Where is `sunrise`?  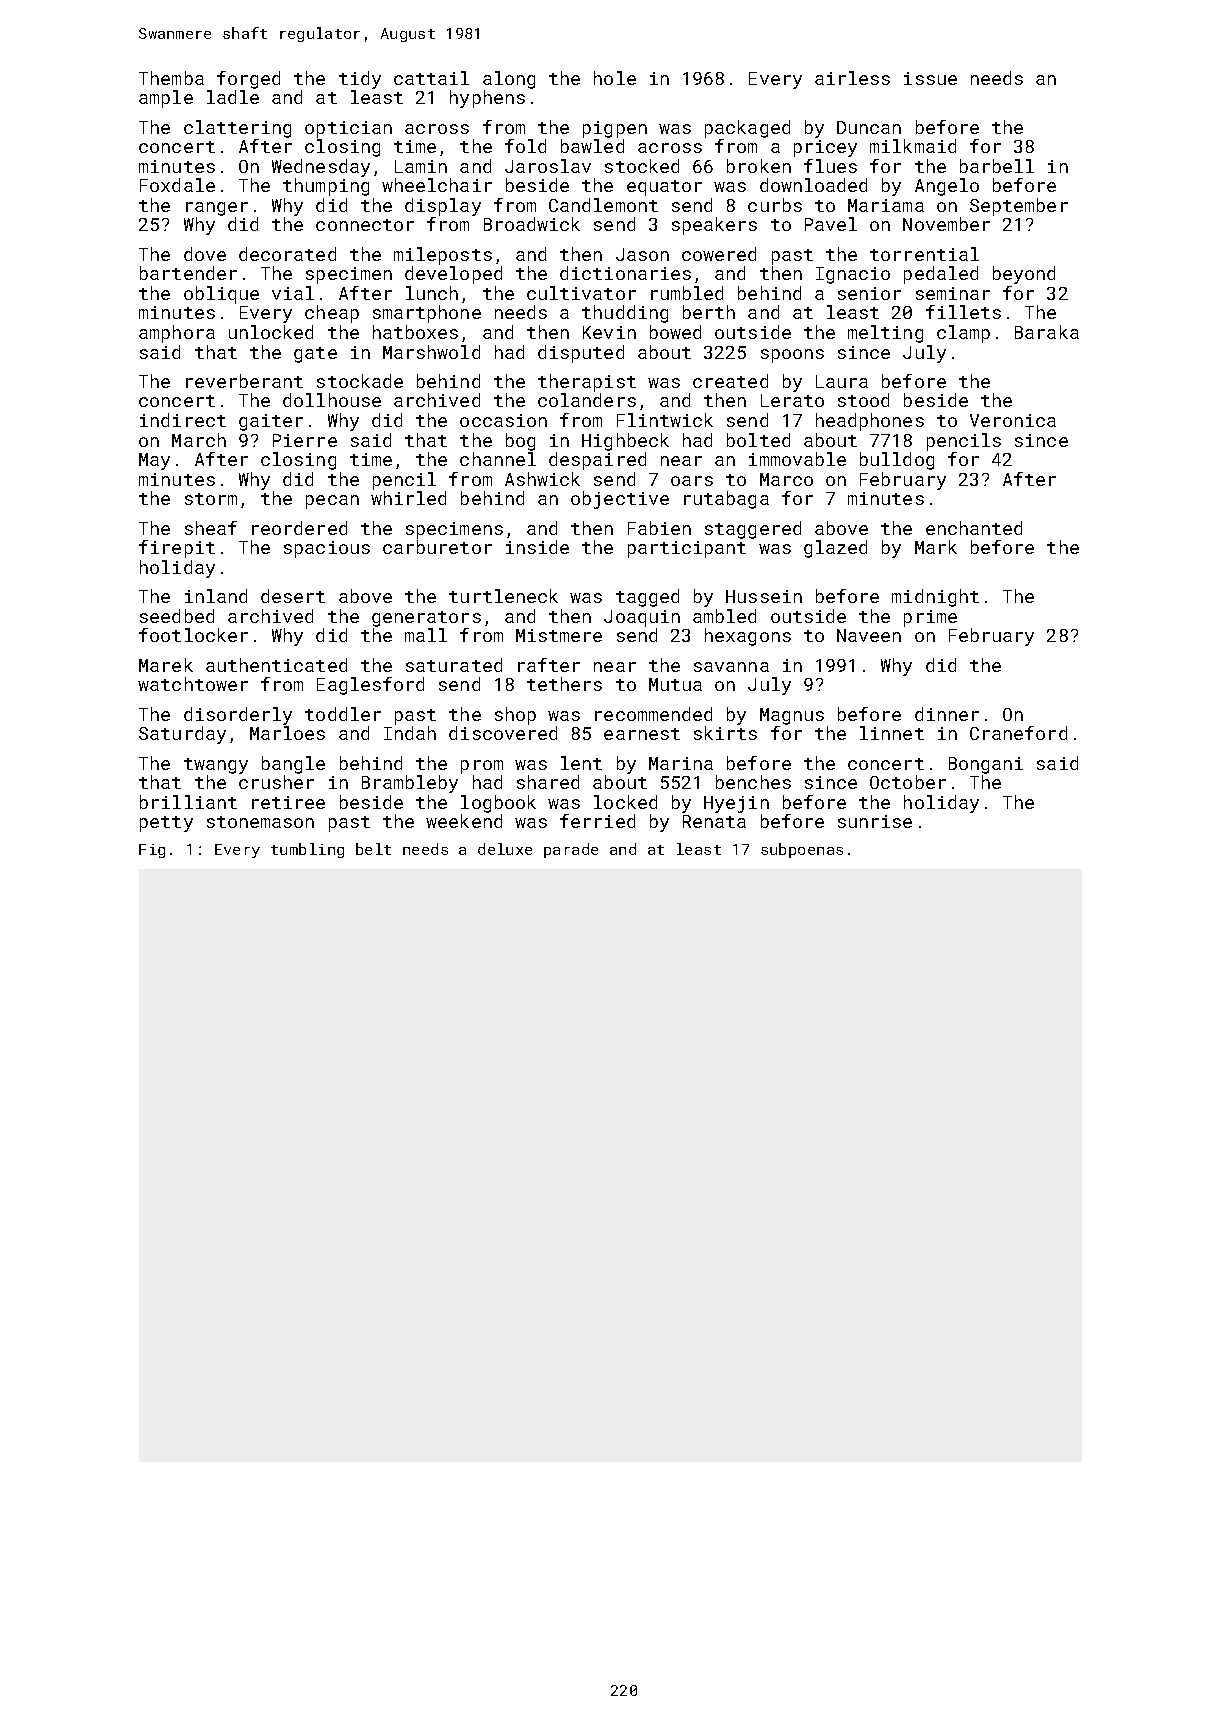 sunrise is located at coordinates (875, 821).
